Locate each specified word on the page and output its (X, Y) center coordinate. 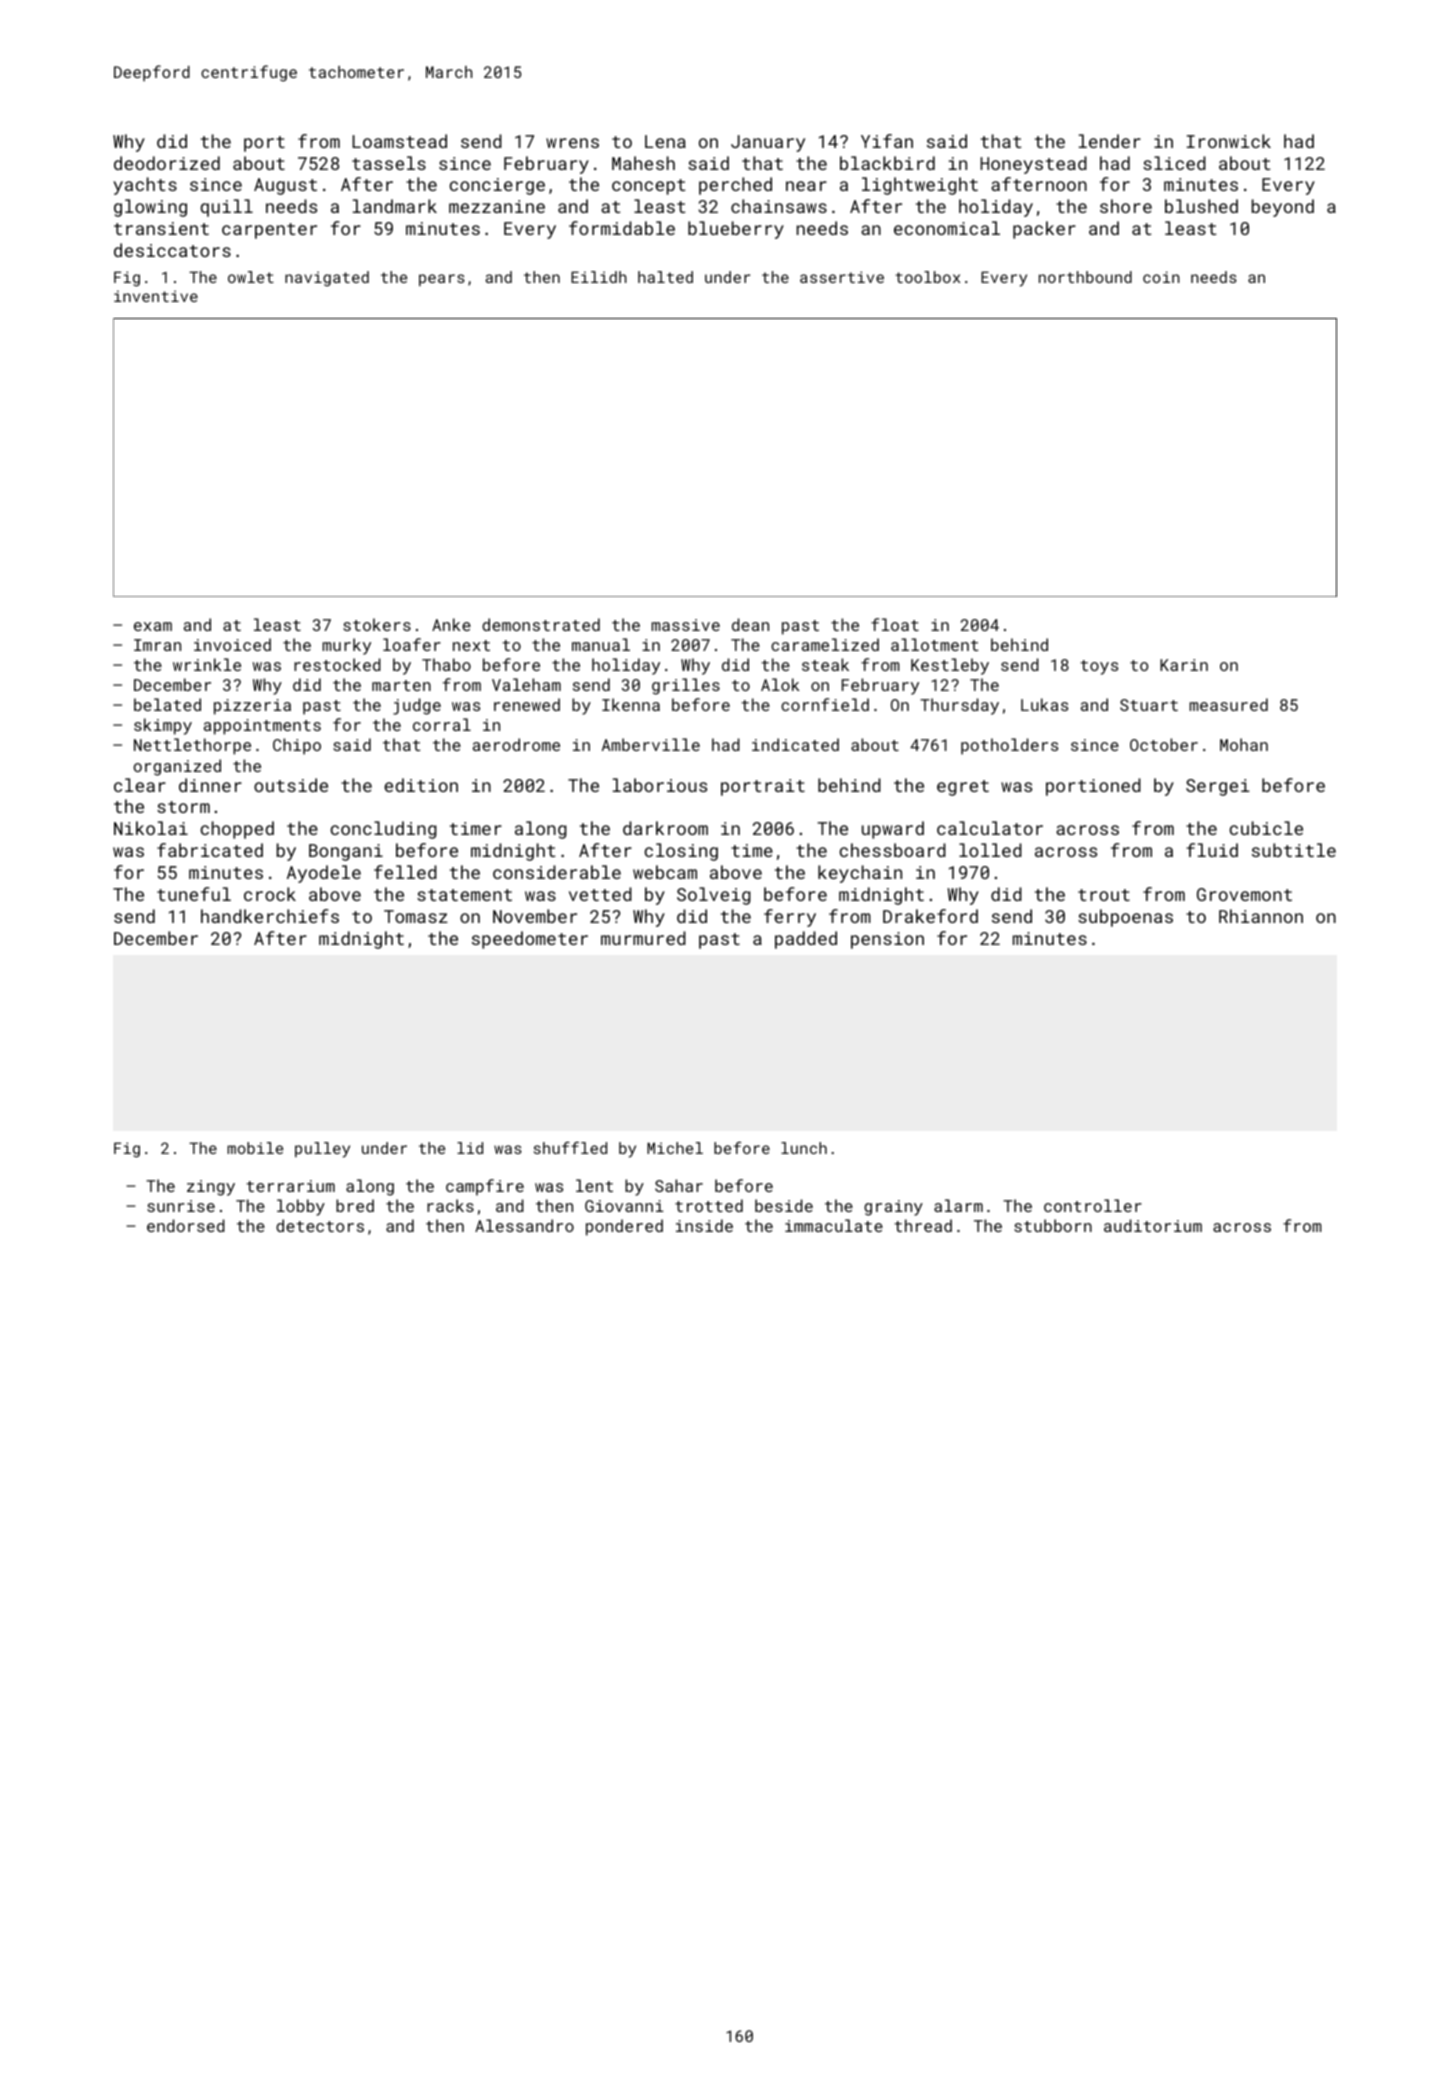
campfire (485, 1187)
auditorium (1153, 1225)
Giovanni (624, 1206)
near (806, 186)
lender (1110, 141)
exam (153, 626)
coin (1161, 277)
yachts (145, 186)
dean (750, 624)
